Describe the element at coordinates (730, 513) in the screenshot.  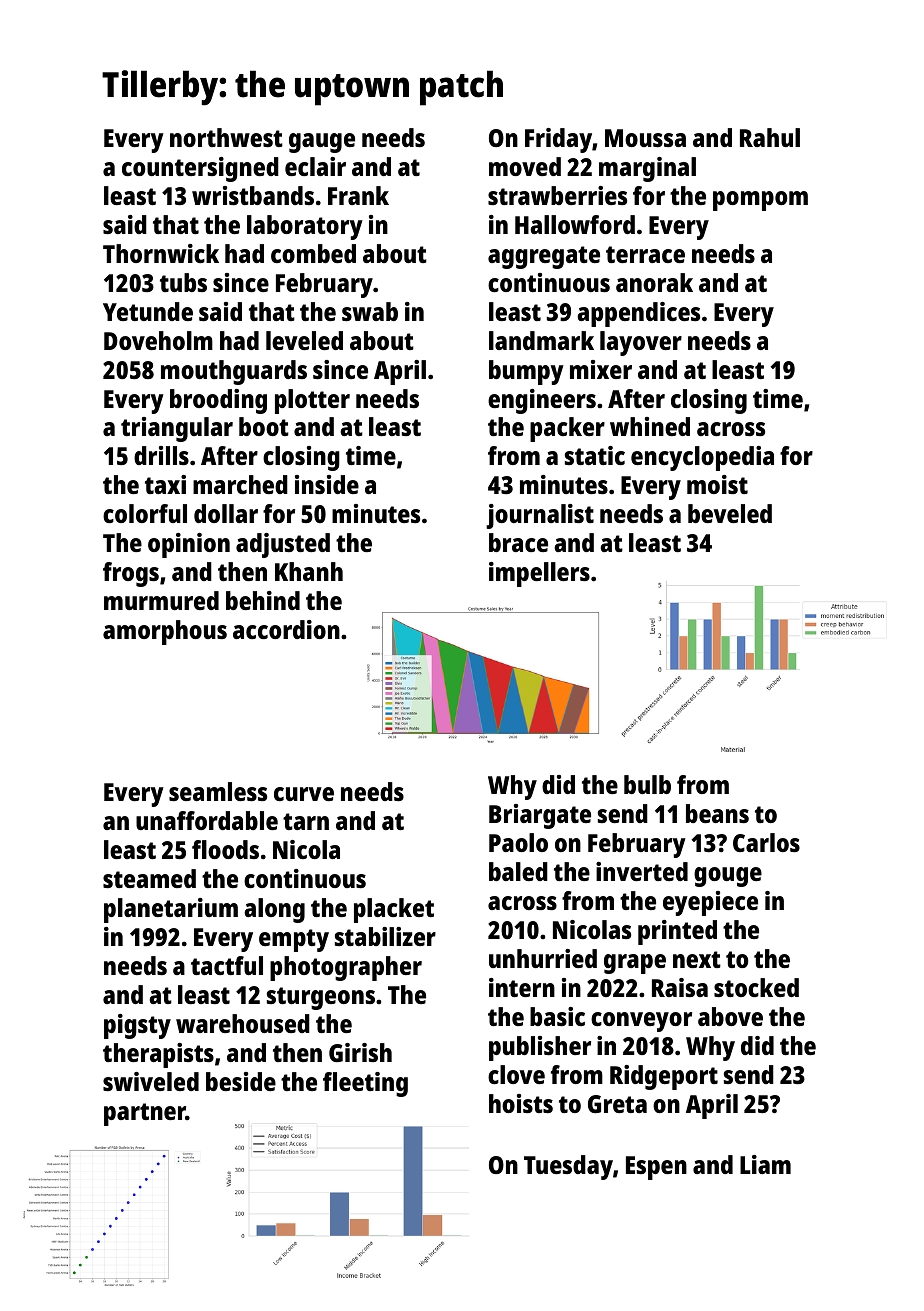
I see `beveled` at that location.
